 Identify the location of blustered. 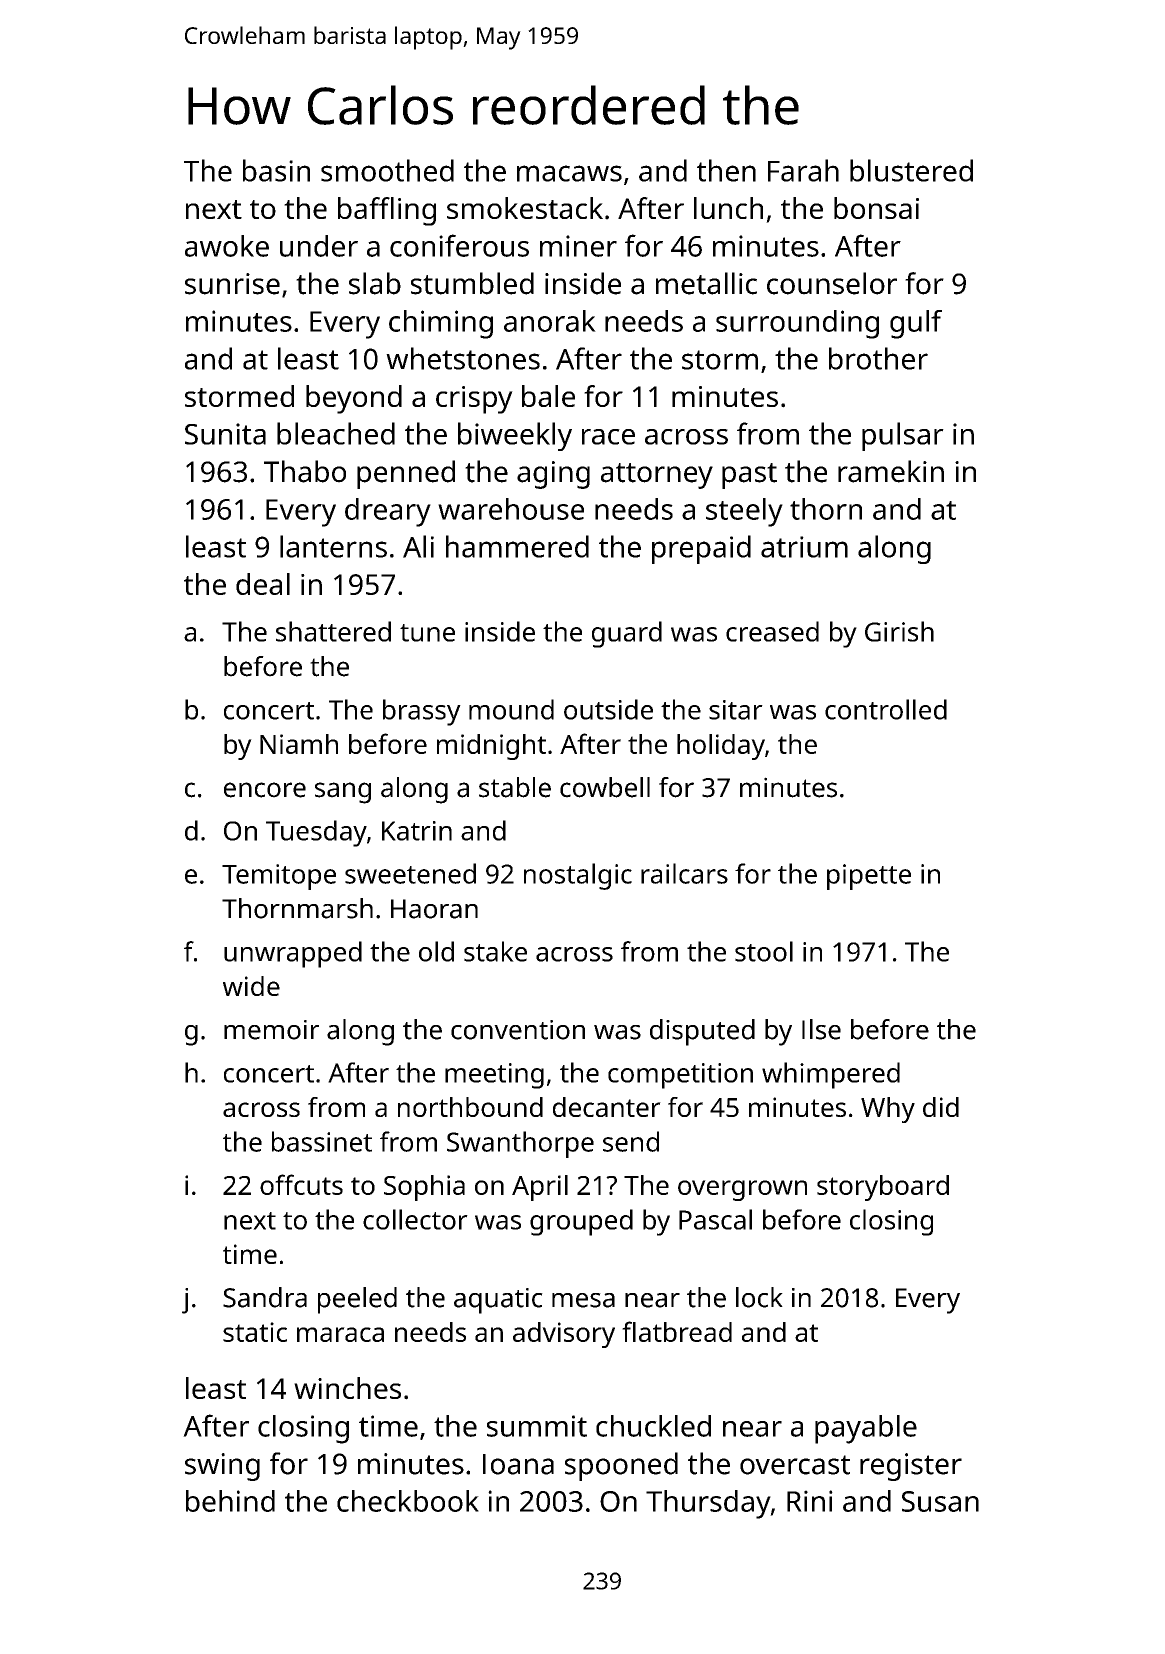
(911, 170).
